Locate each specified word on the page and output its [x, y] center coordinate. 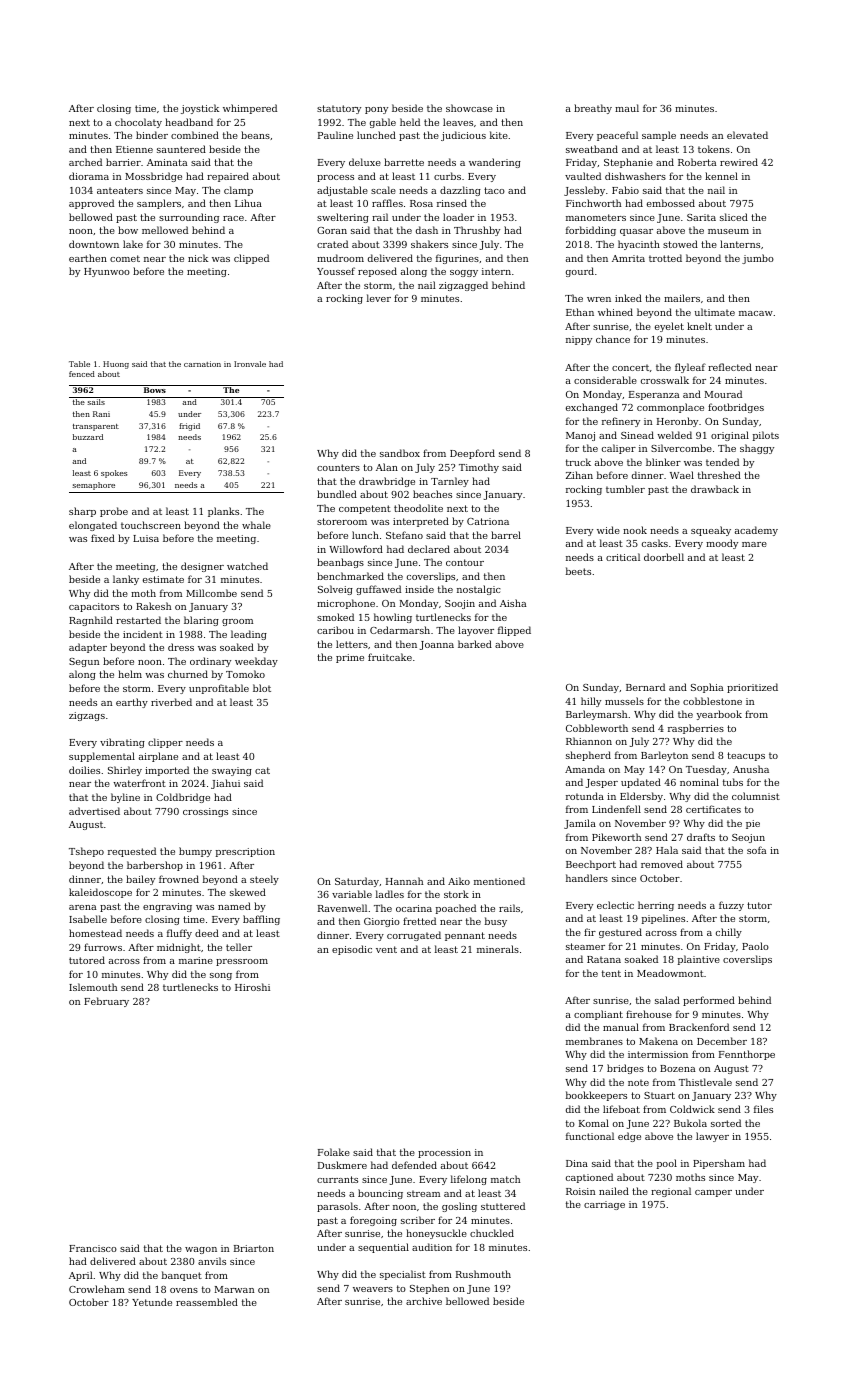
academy [756, 531]
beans [255, 135]
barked [475, 644]
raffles [387, 203]
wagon [201, 1250]
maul [627, 108]
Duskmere [342, 1165]
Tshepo [86, 852]
